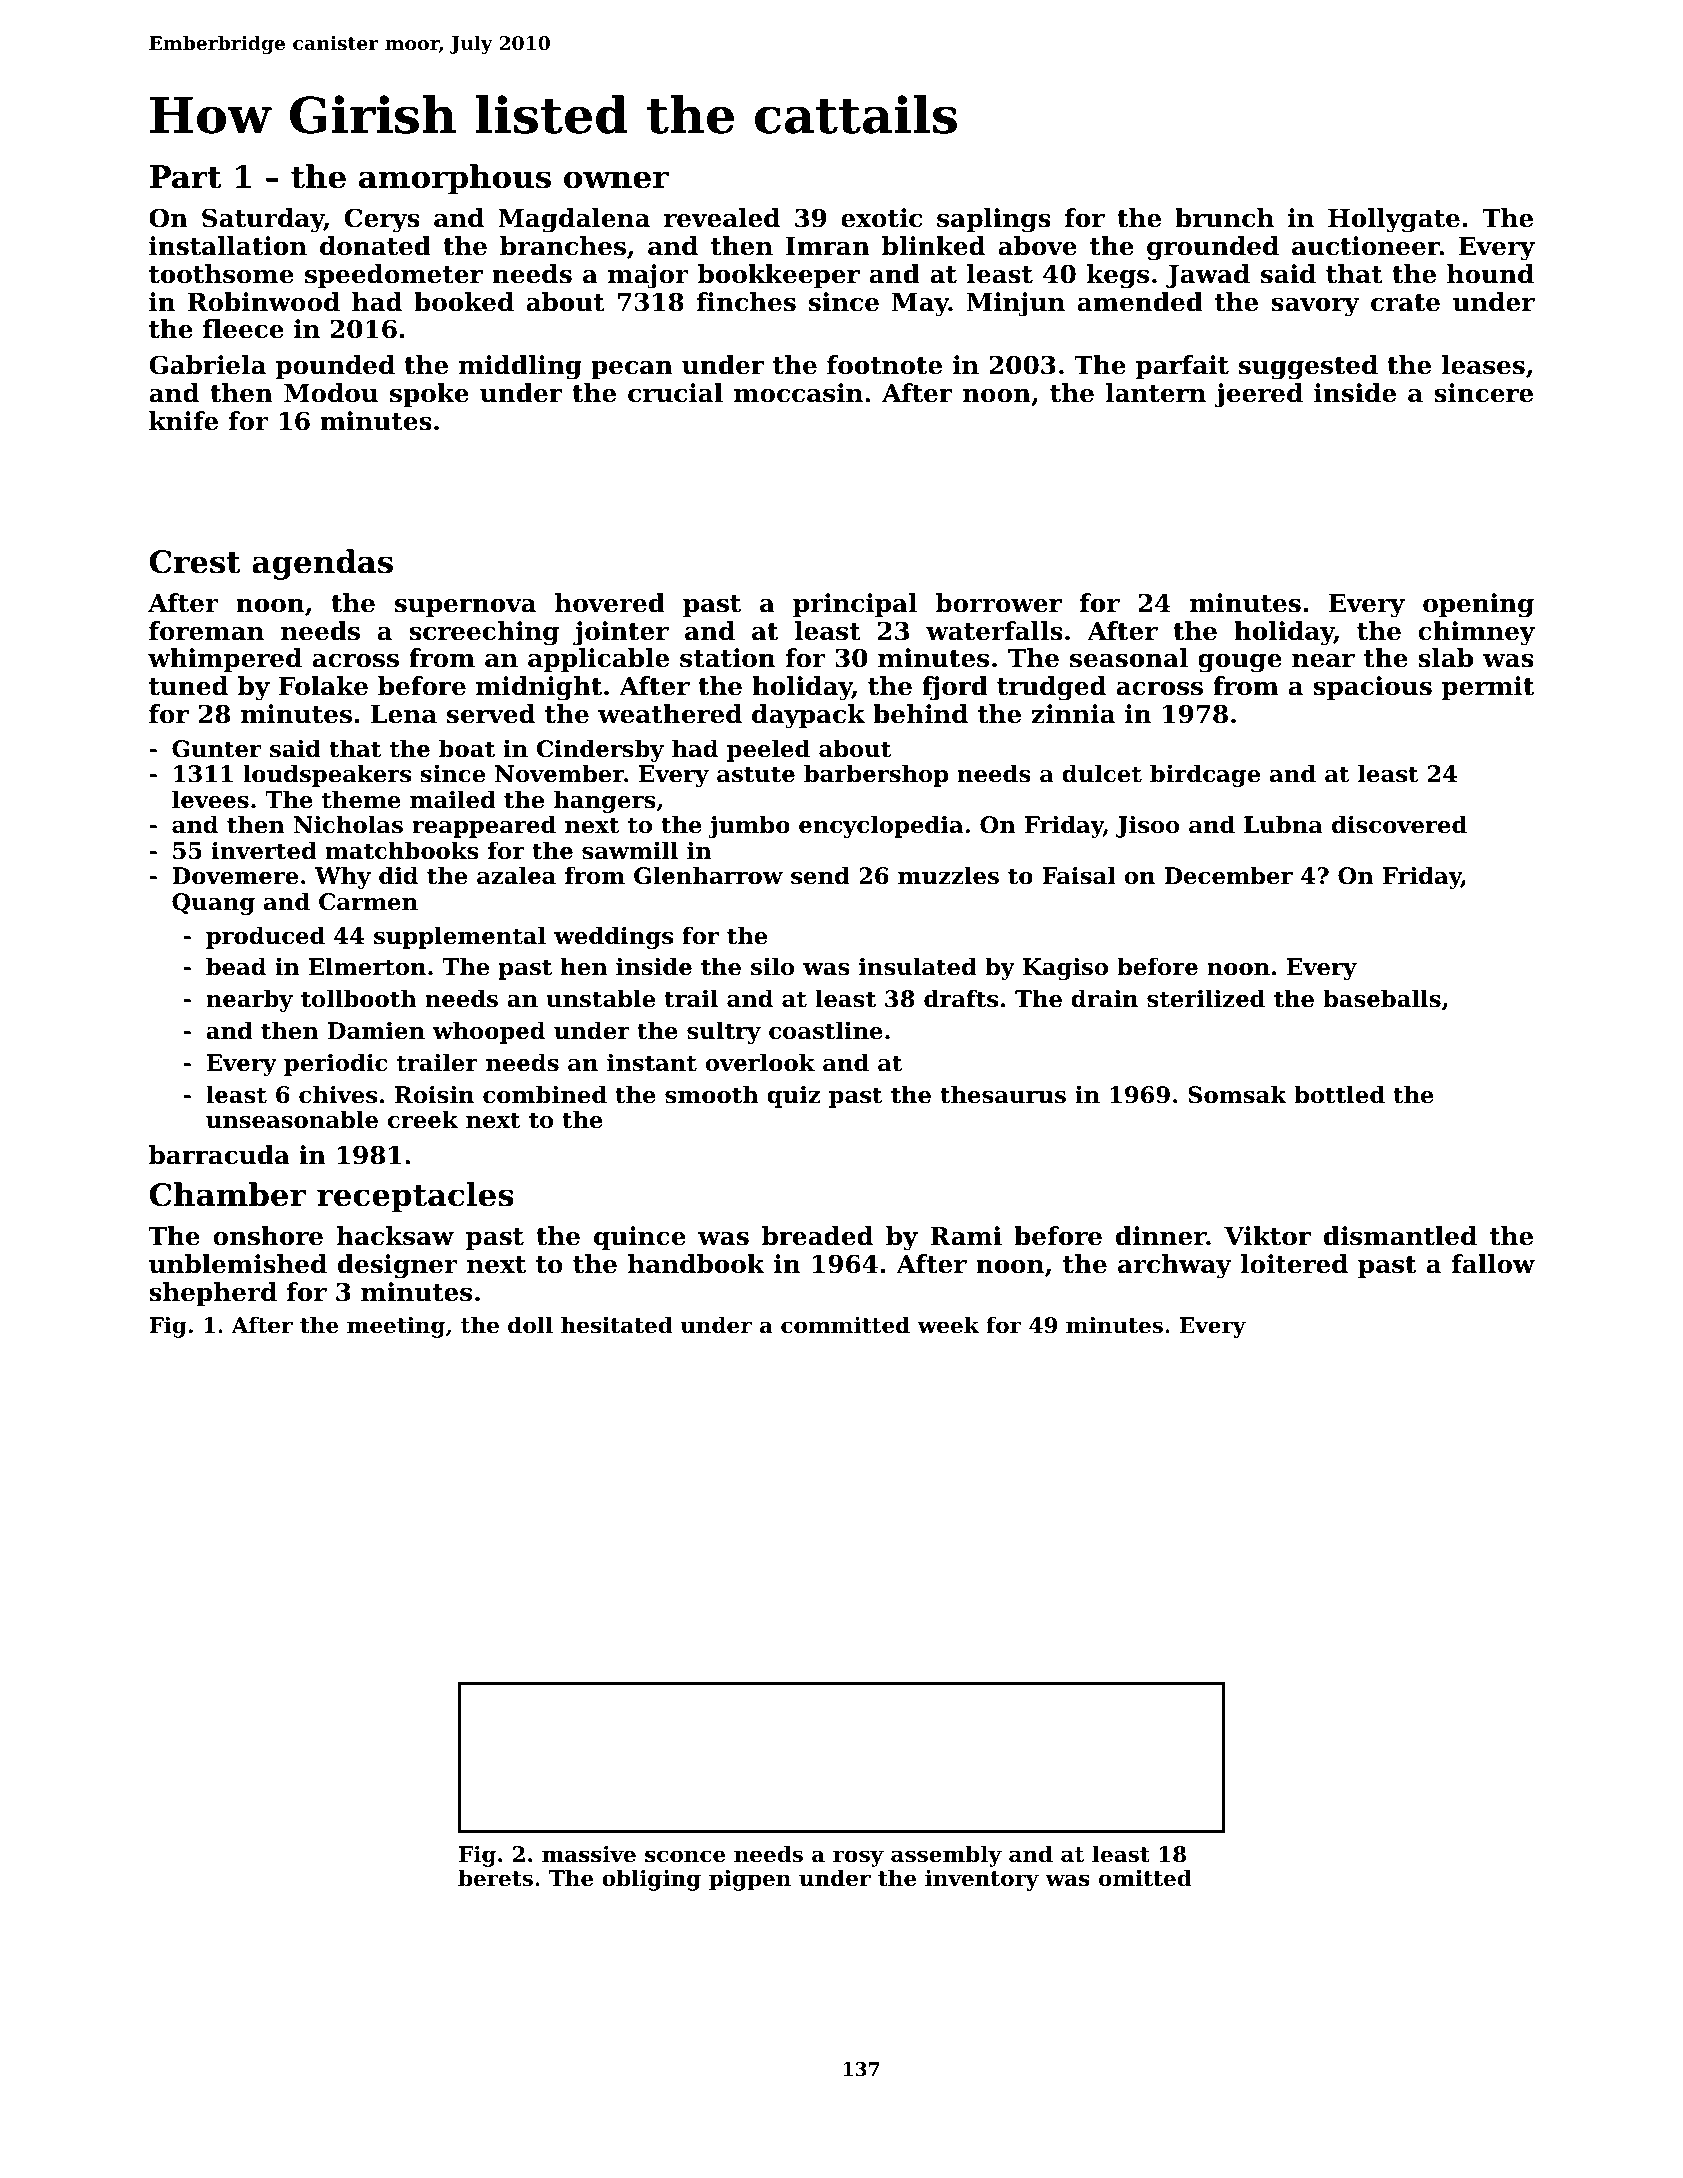 The height and width of the document is (2178, 1683). Describe the element at coordinates (881, 218) in the document. I see `exotic` at that location.
